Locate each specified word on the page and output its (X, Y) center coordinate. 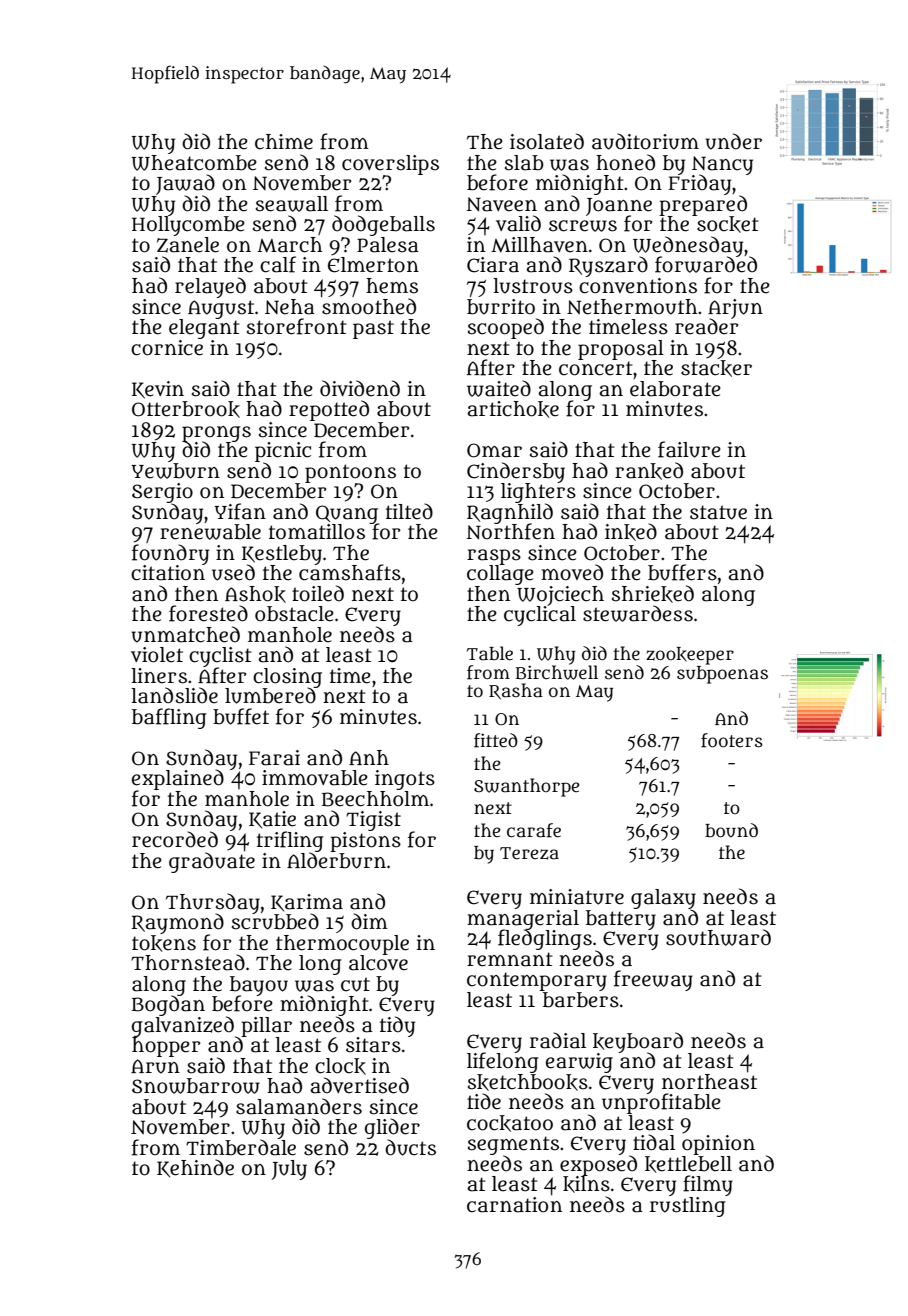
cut (355, 984)
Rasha (516, 691)
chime (284, 142)
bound (731, 830)
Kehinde (195, 1168)
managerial (523, 920)
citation (168, 573)
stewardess (638, 613)
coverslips (390, 165)
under (733, 141)
